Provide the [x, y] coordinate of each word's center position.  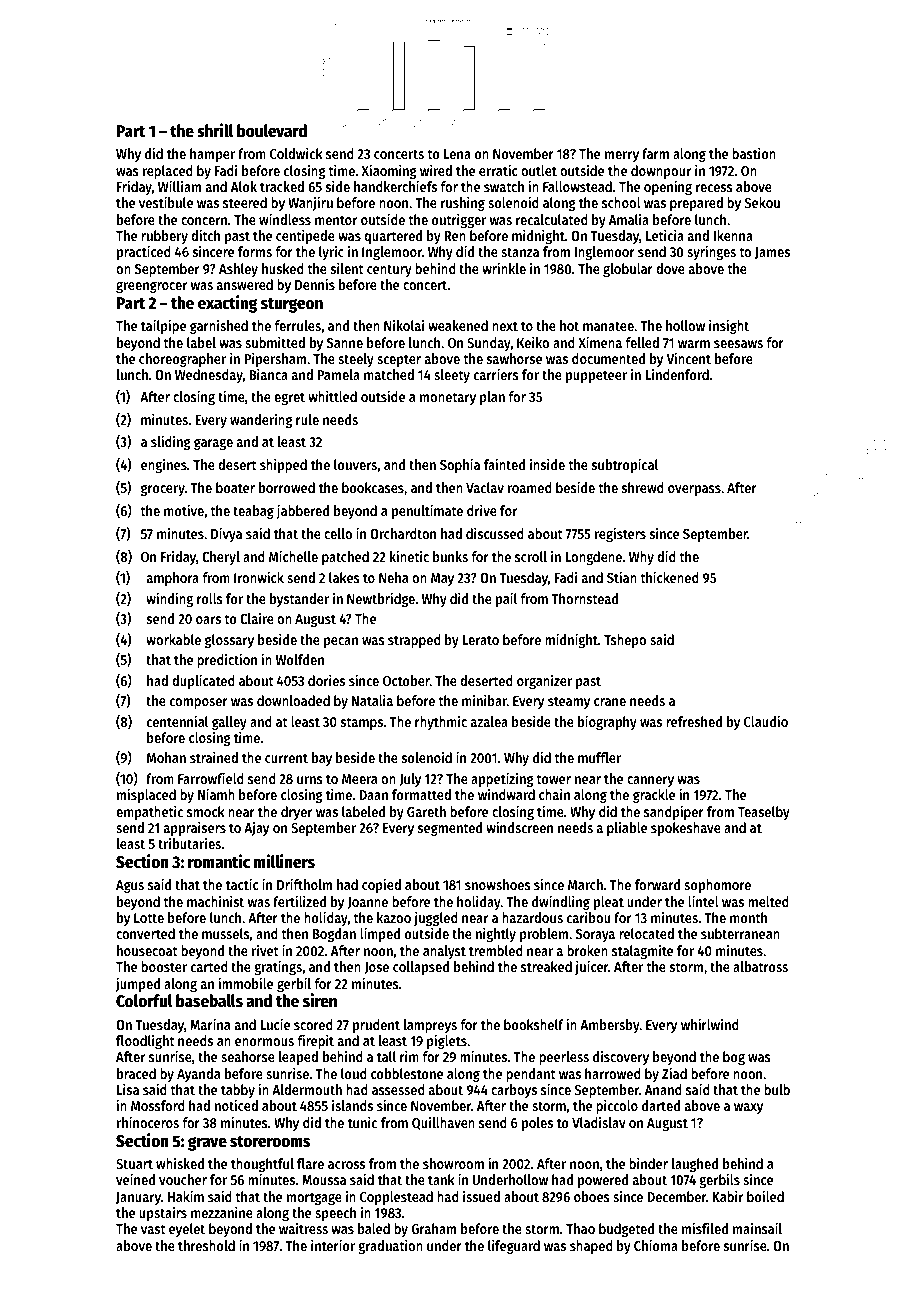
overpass [694, 490]
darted [661, 1105]
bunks [450, 556]
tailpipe [163, 326]
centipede [306, 237]
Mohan [166, 757]
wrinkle [504, 268]
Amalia [629, 219]
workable [173, 639]
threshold [206, 1245]
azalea [489, 721]
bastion [754, 153]
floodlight [146, 1042]
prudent [376, 1026]
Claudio [766, 721]
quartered [393, 237]
